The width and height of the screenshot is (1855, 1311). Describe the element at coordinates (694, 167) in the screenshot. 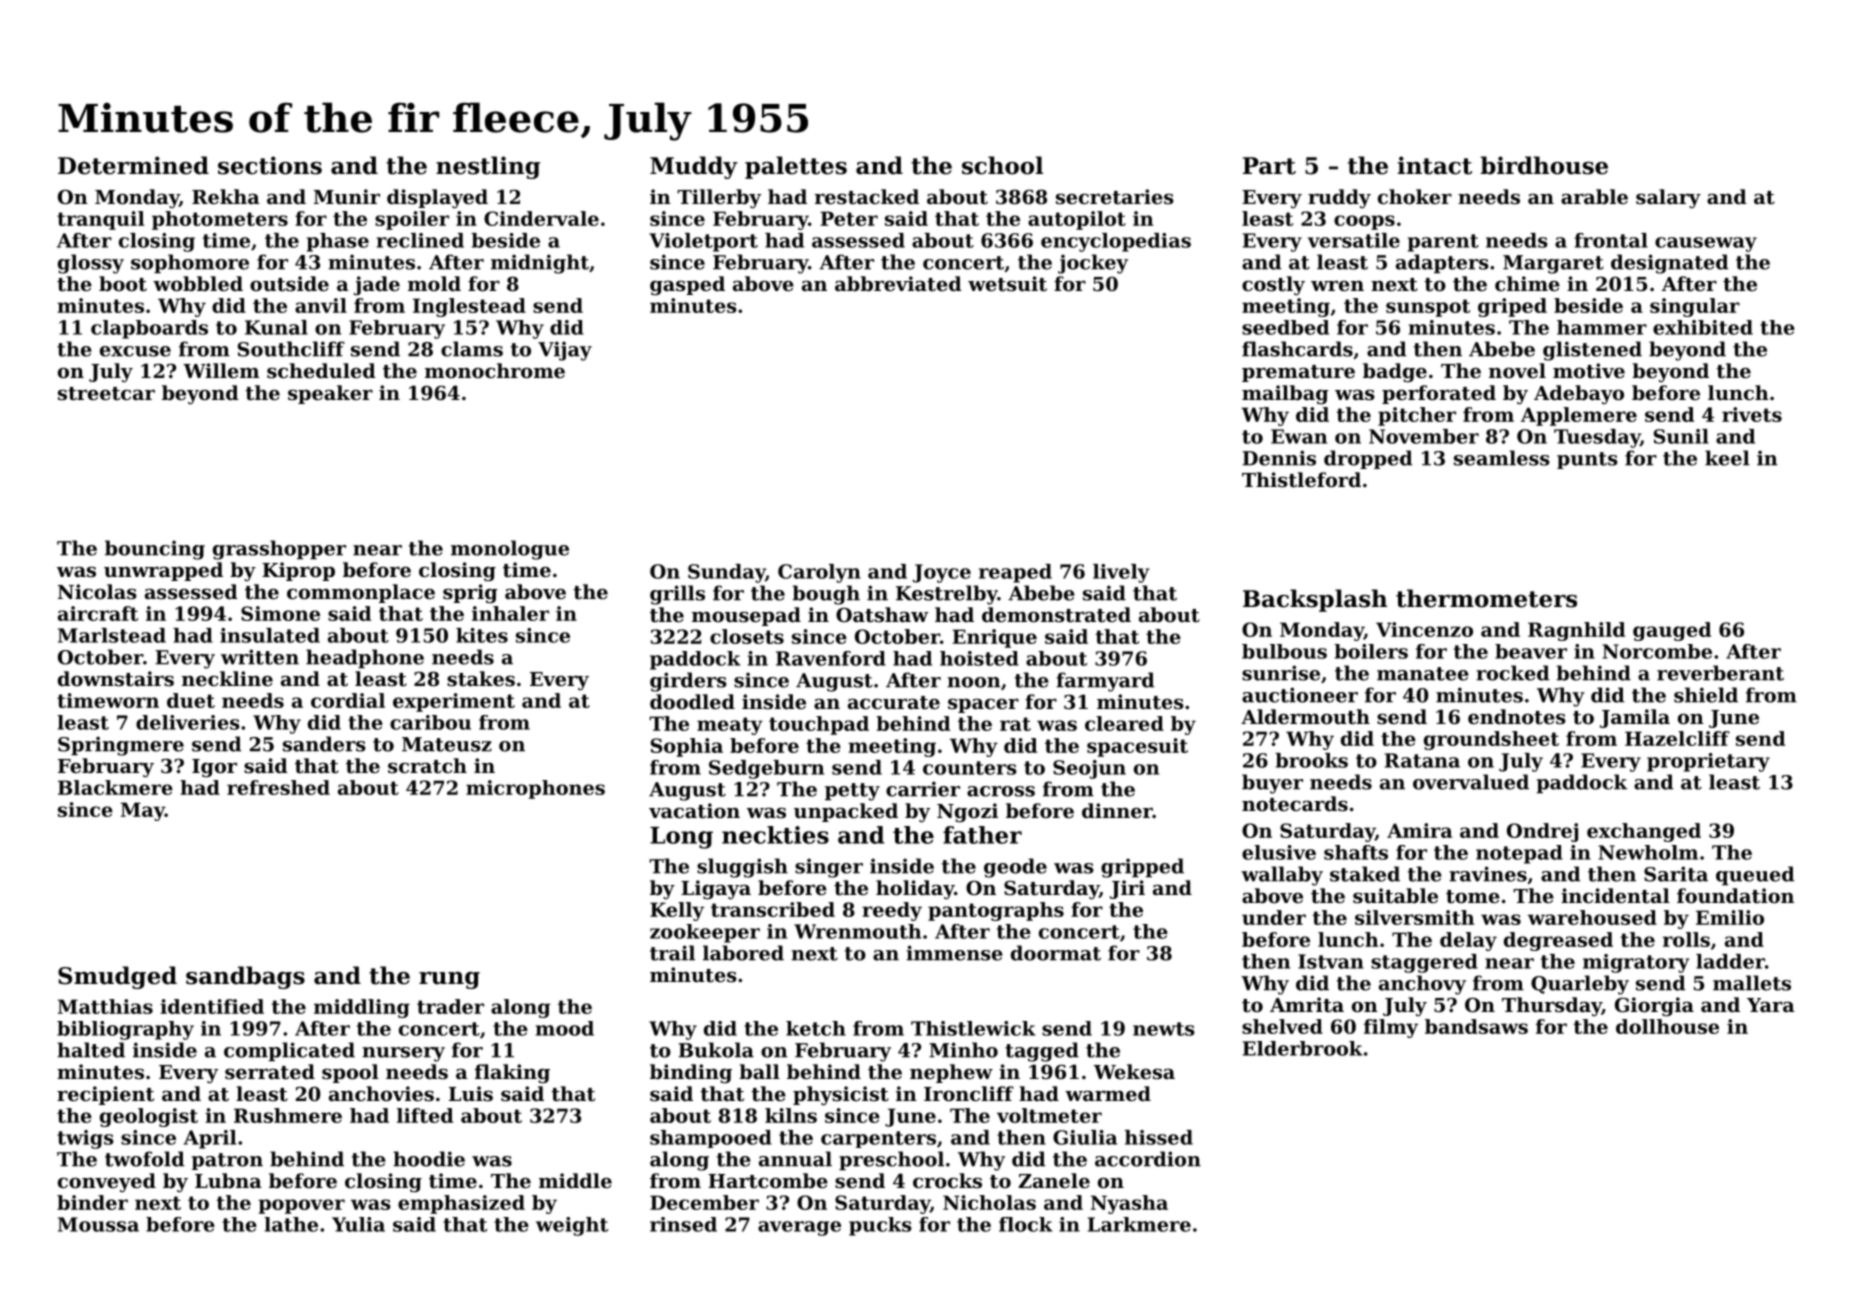

I see `Muddy` at that location.
